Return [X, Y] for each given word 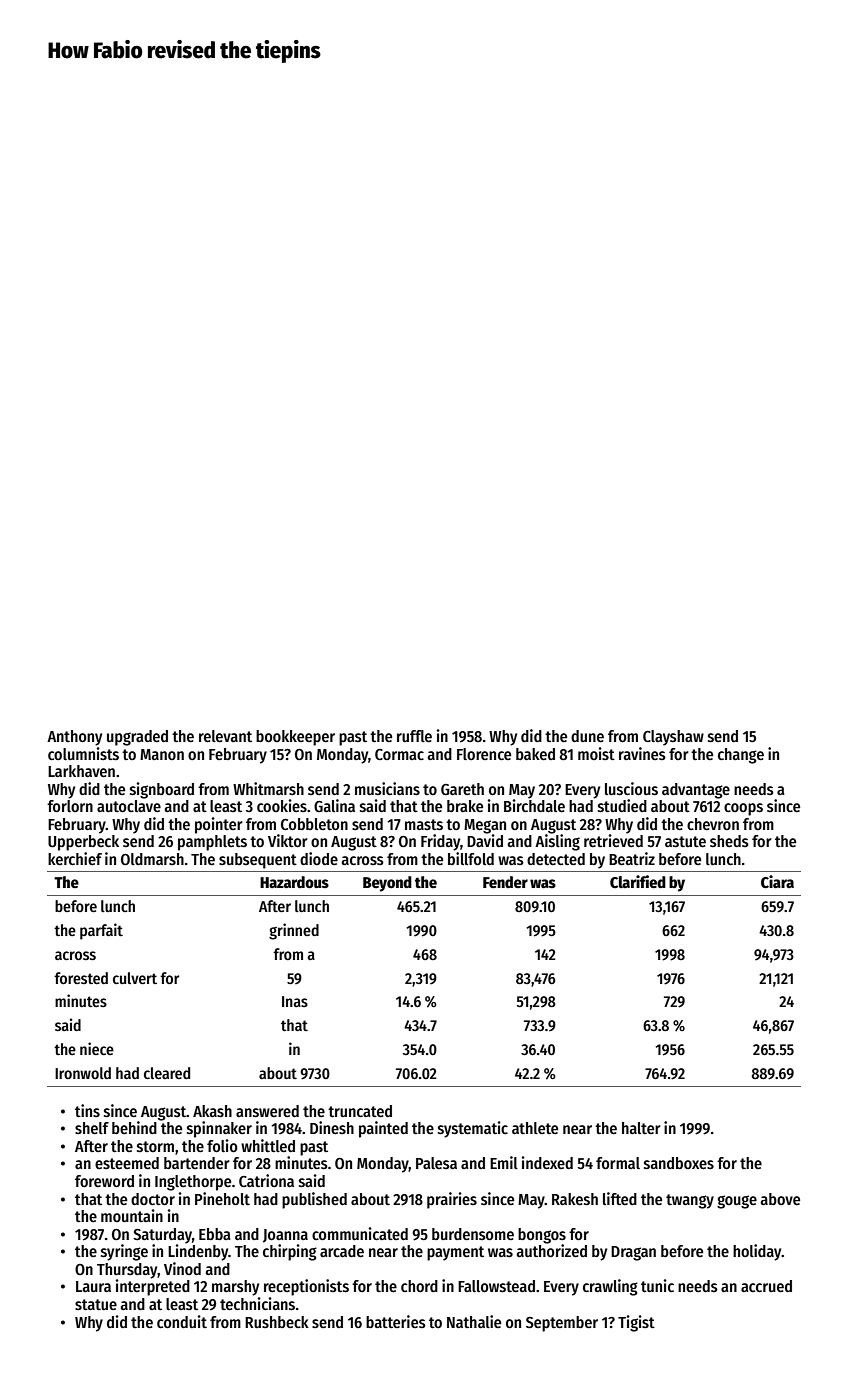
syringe [124, 1252]
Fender [505, 882]
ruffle [414, 736]
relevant [225, 736]
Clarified [638, 882]
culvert [135, 978]
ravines [642, 753]
